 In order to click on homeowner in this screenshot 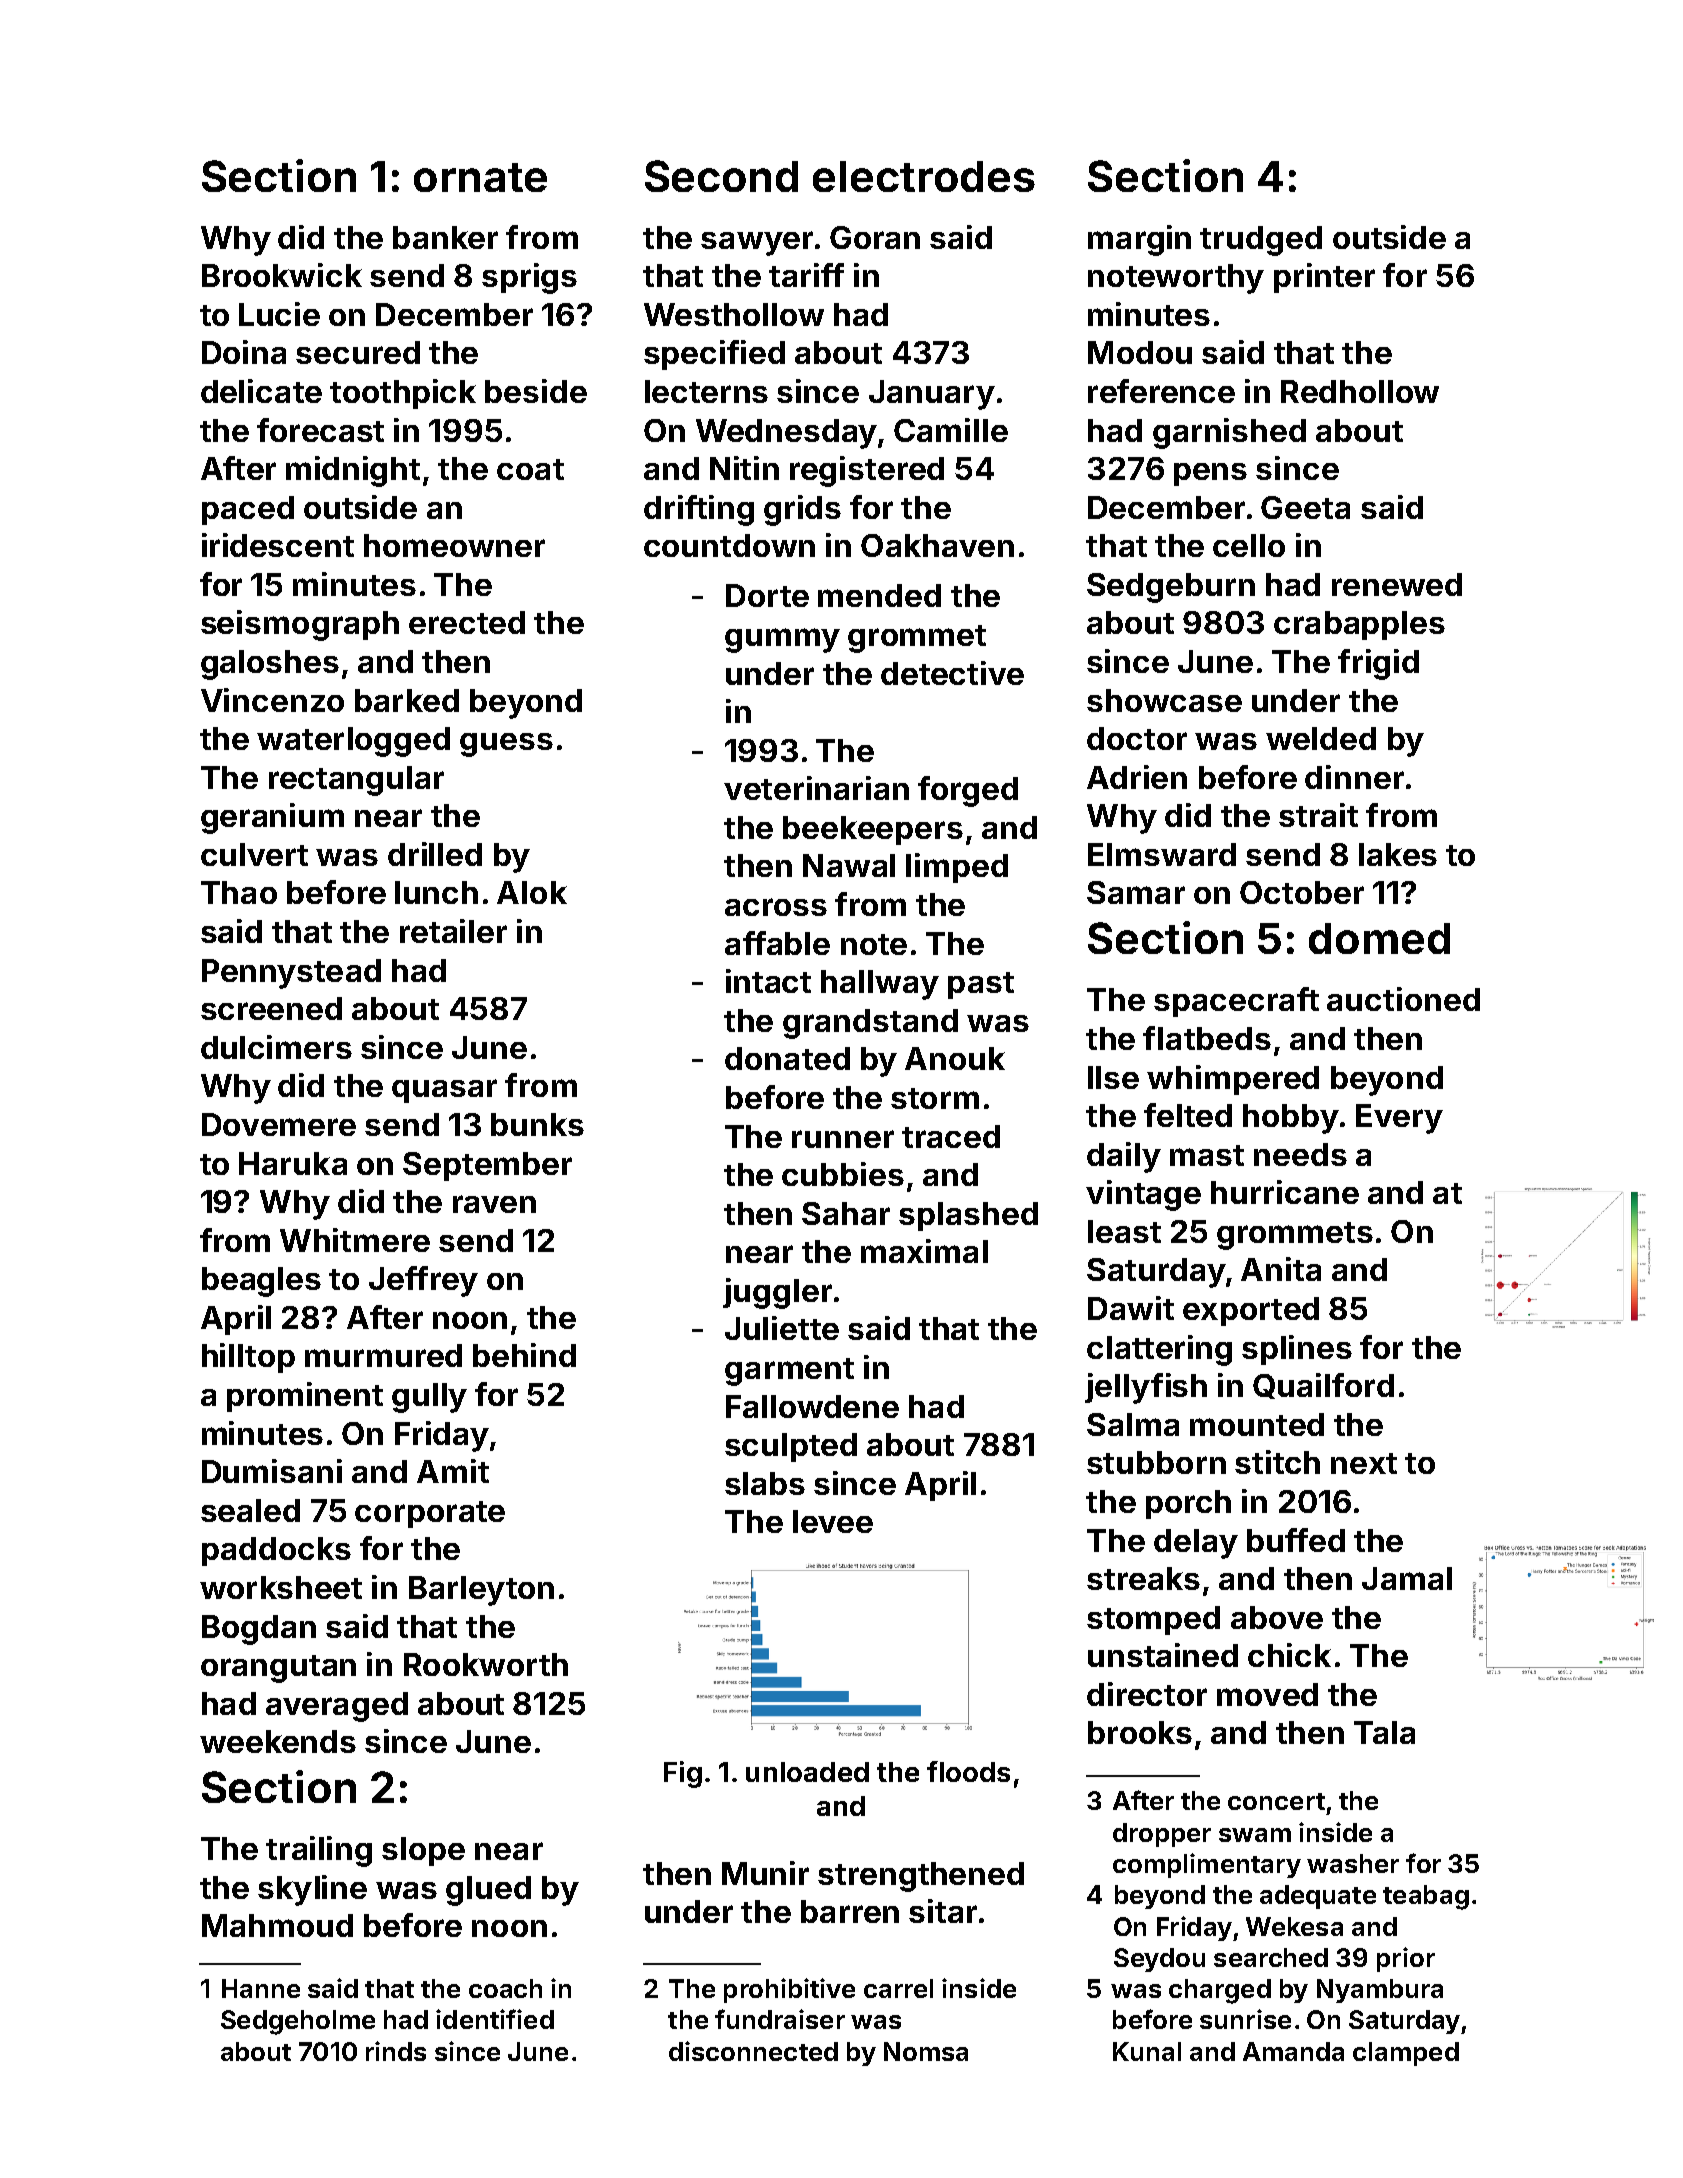, I will do `click(454, 545)`.
